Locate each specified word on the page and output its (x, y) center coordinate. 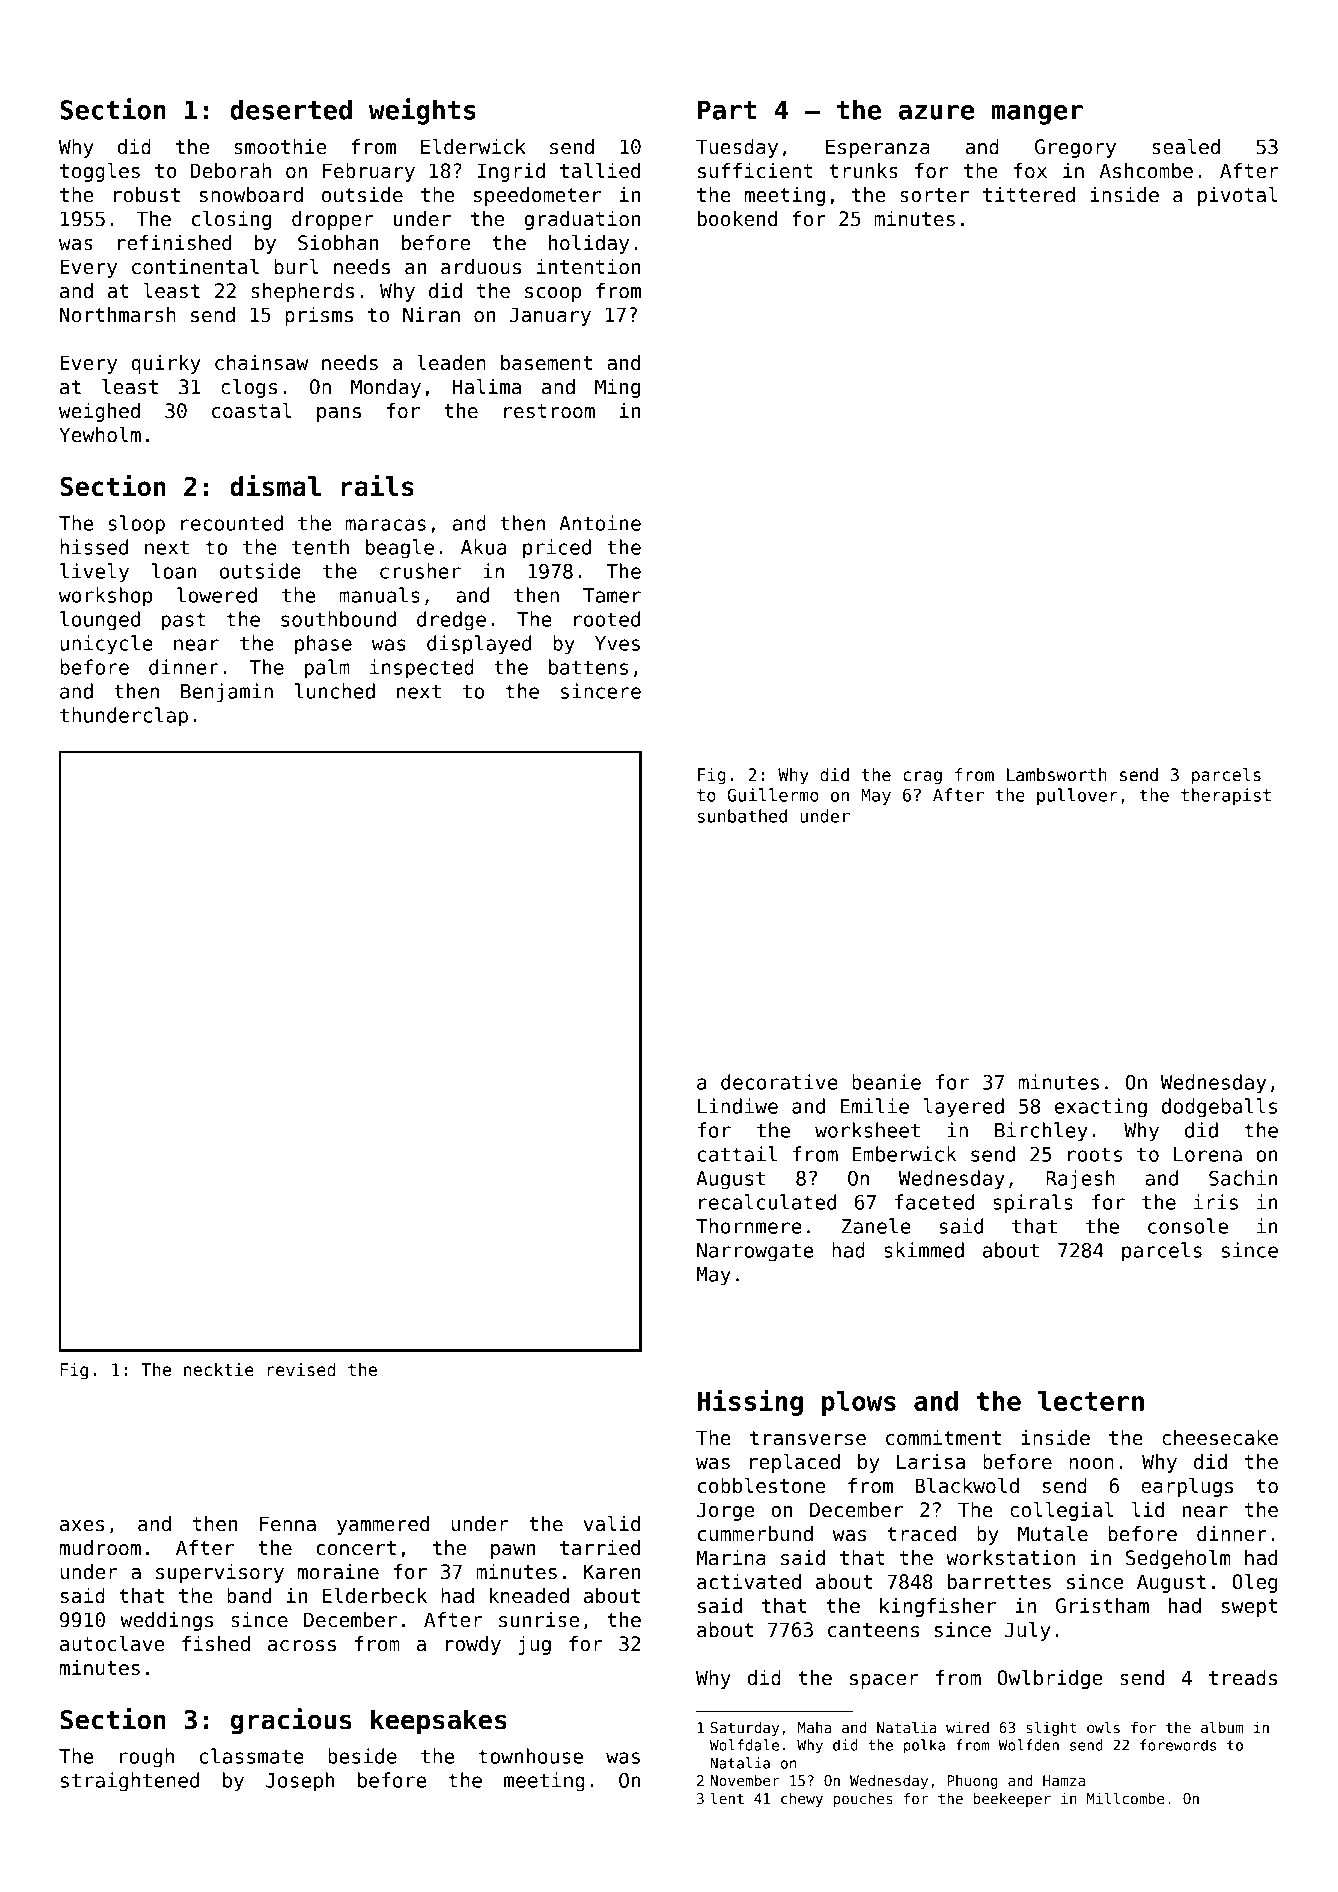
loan (174, 571)
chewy (802, 1800)
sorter (934, 195)
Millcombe (1125, 1798)
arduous (481, 267)
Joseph (300, 1782)
